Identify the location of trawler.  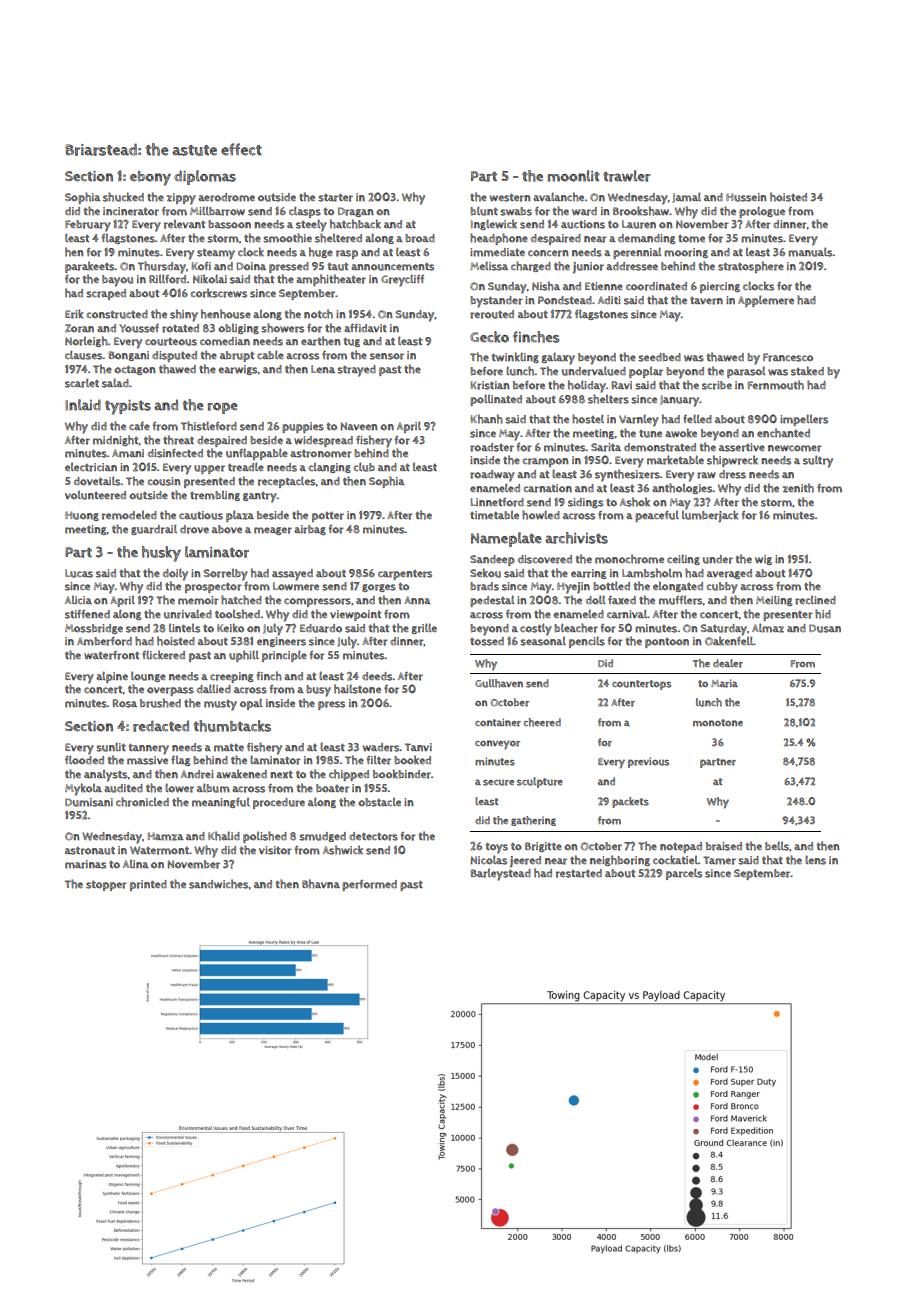
(627, 176).
